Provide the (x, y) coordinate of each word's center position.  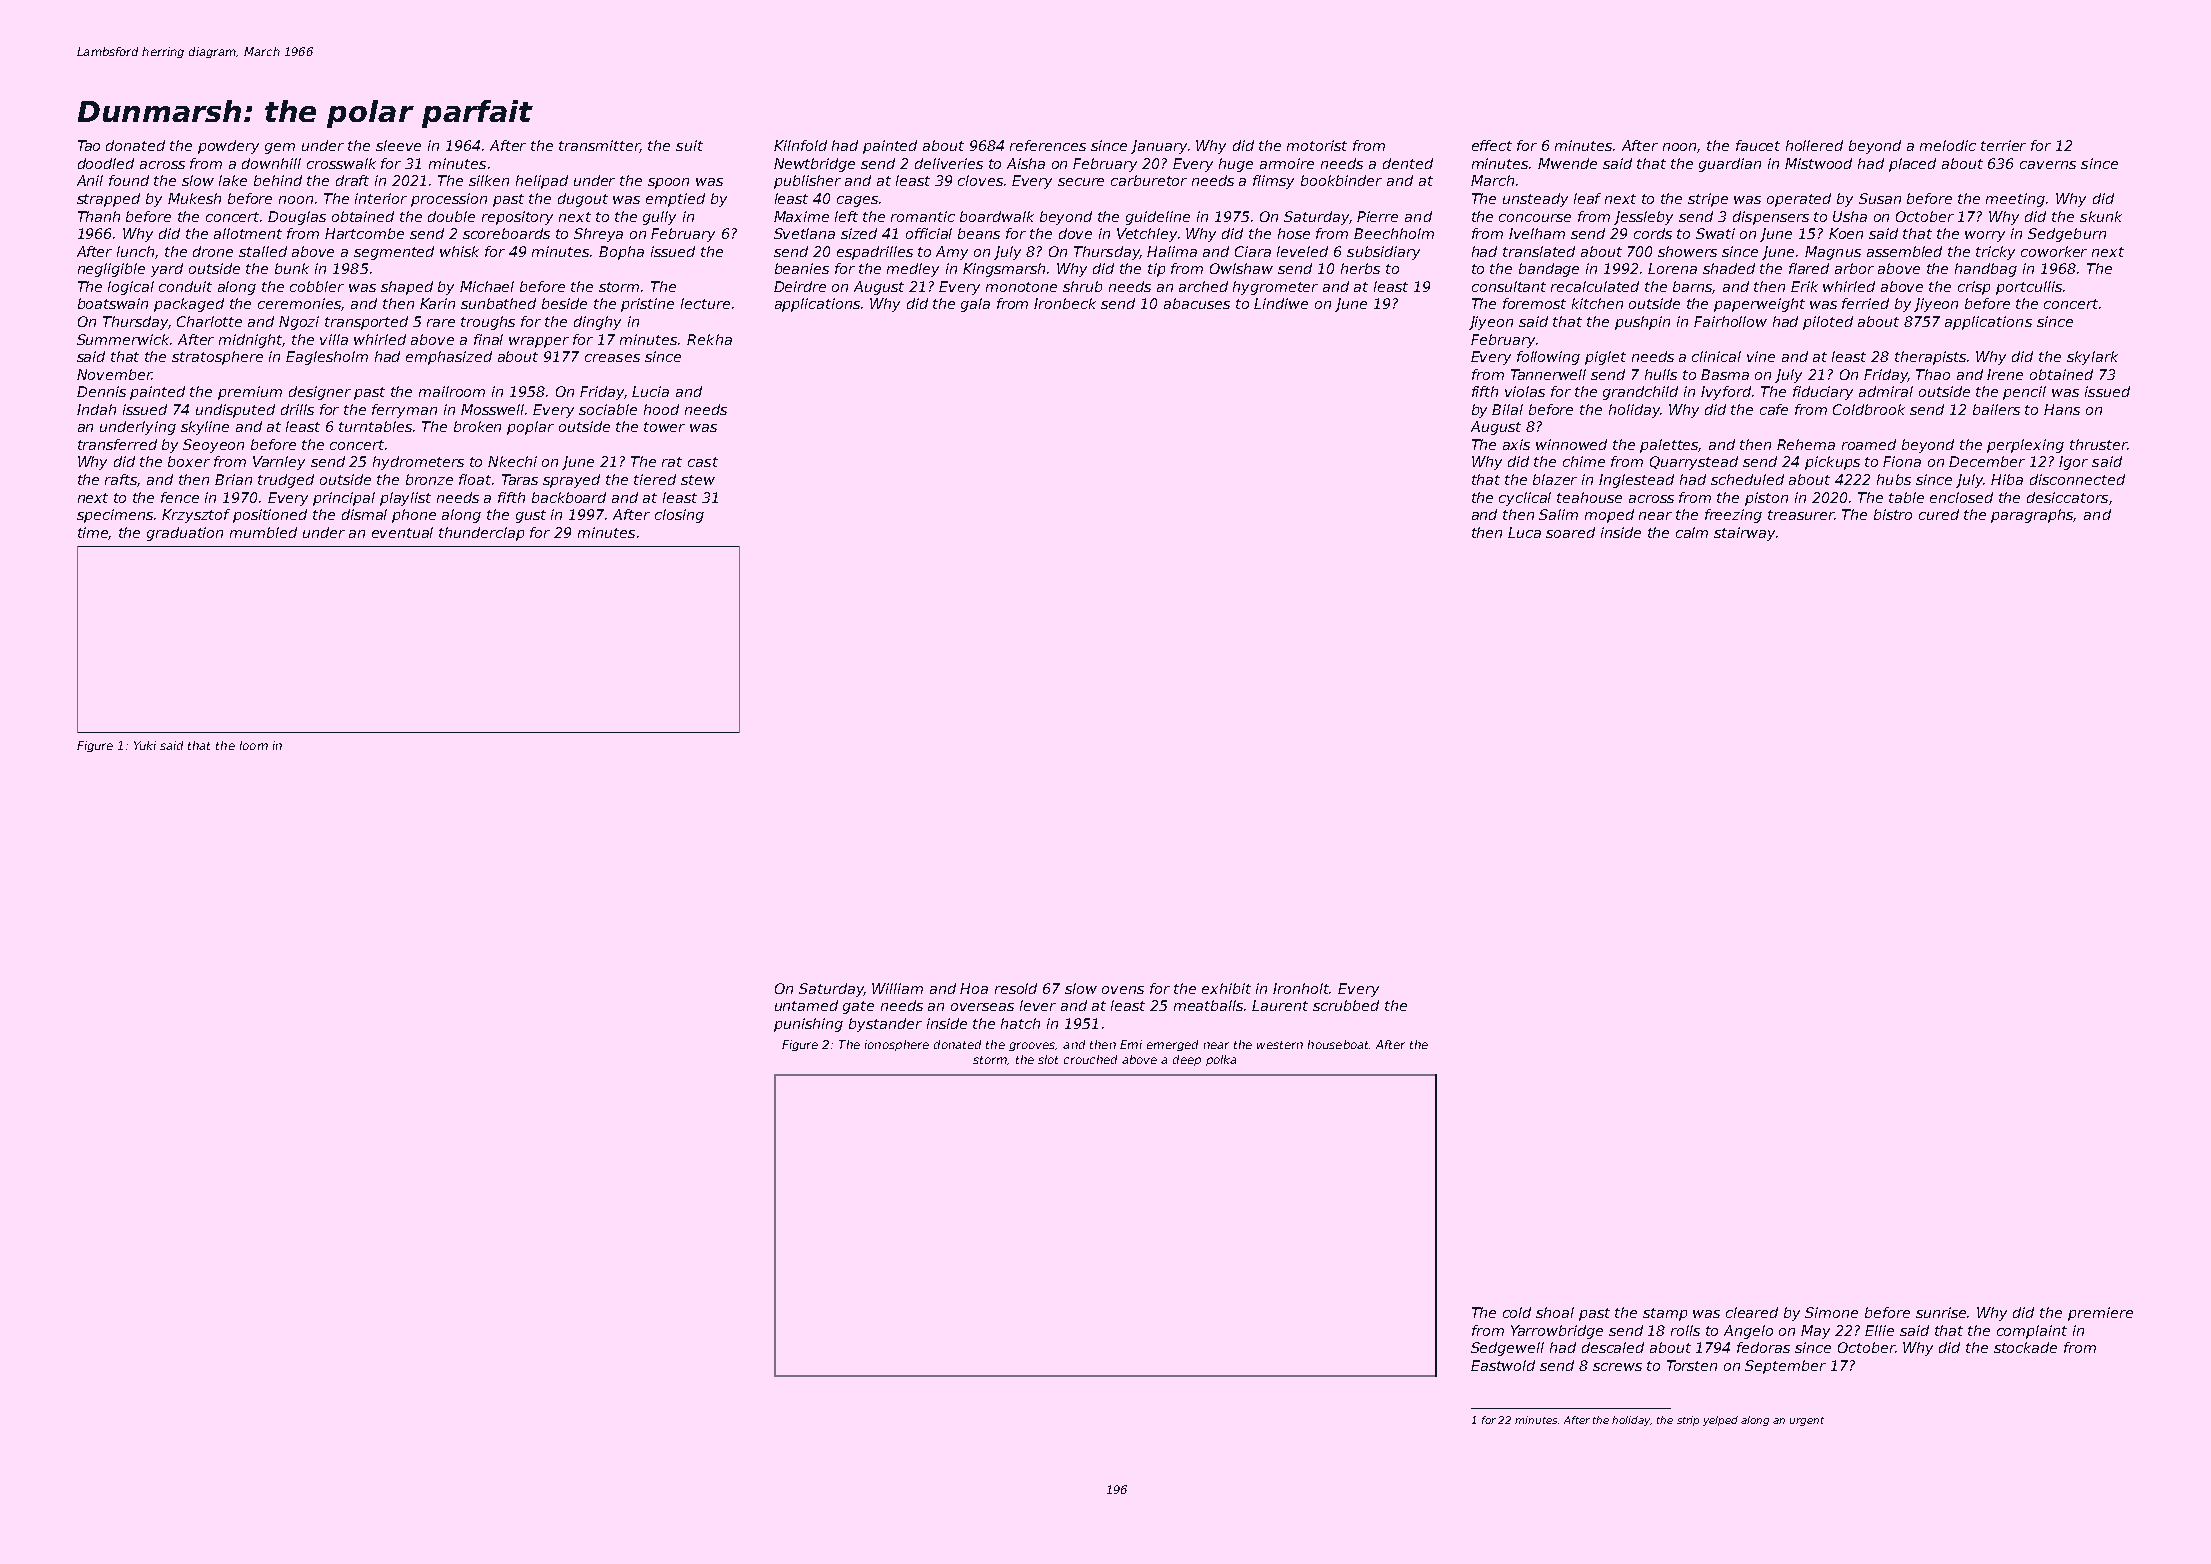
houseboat (1339, 1044)
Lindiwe (1281, 303)
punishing (808, 1025)
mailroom (452, 391)
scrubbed (1346, 1005)
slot (1048, 1059)
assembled (1904, 251)
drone (213, 251)
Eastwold (1503, 1365)
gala (975, 305)
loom (254, 745)
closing (679, 516)
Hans (2062, 409)
